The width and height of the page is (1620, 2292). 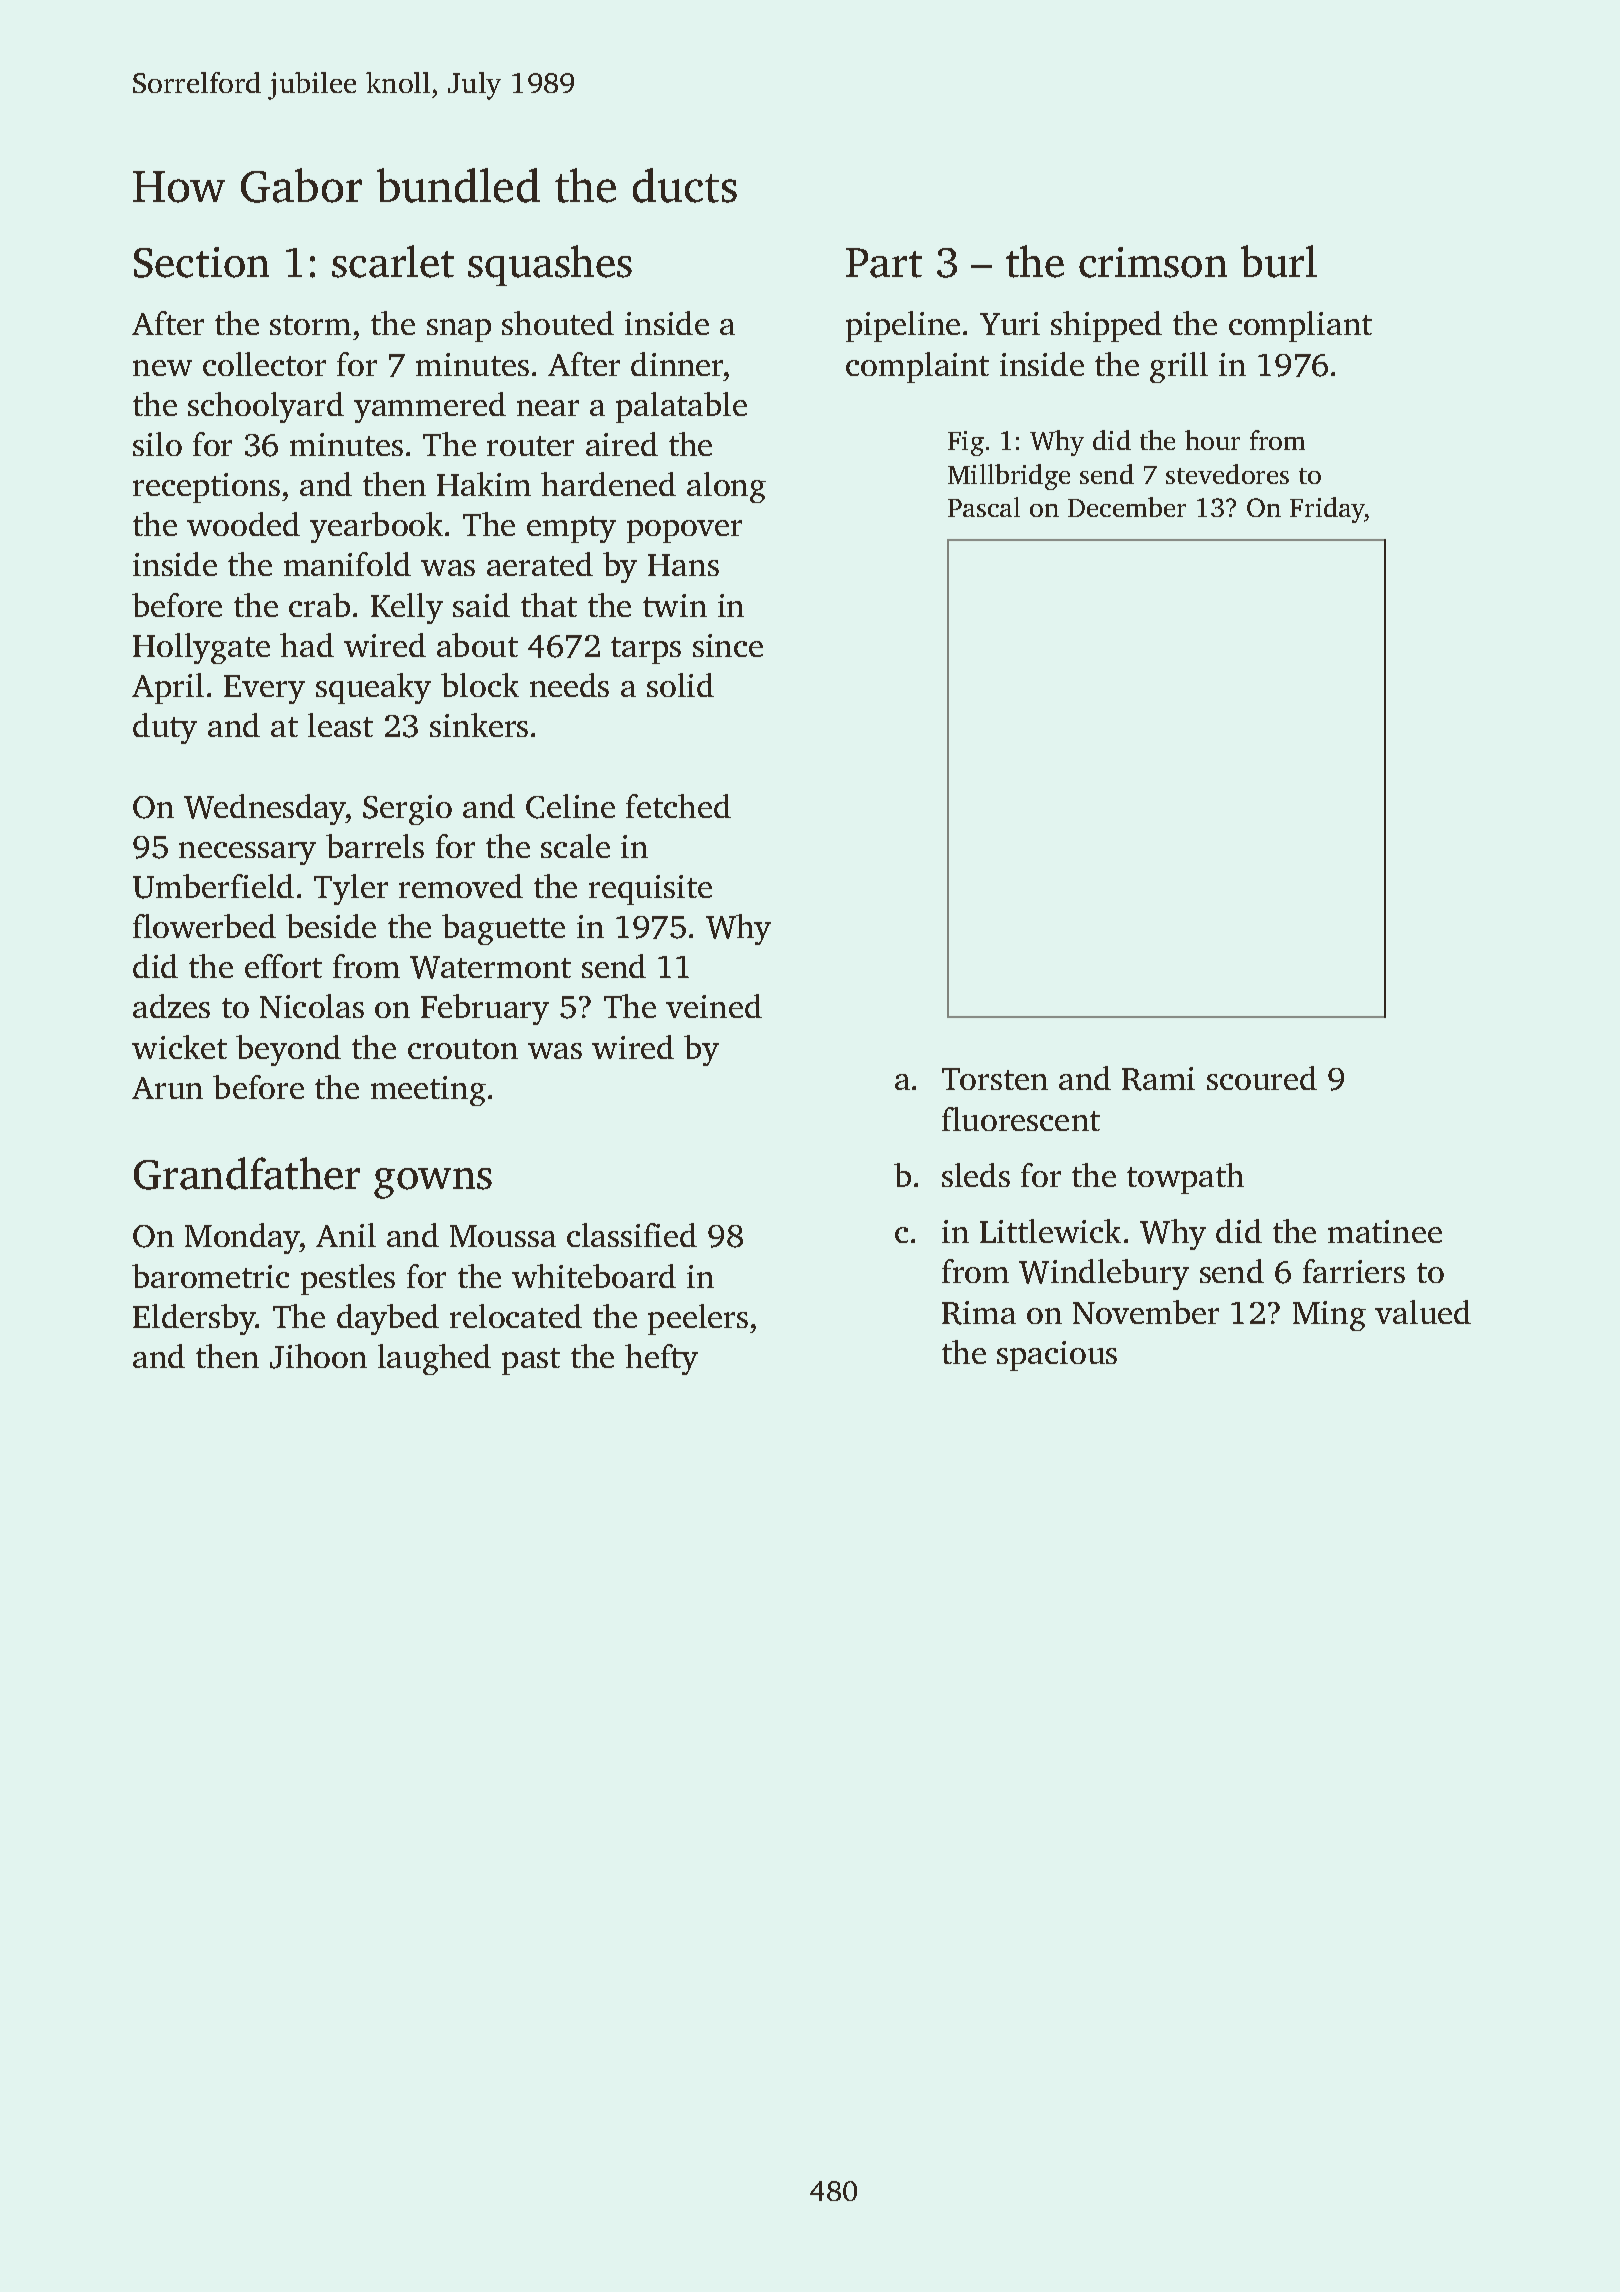 I want to click on squashes, so click(x=550, y=265).
